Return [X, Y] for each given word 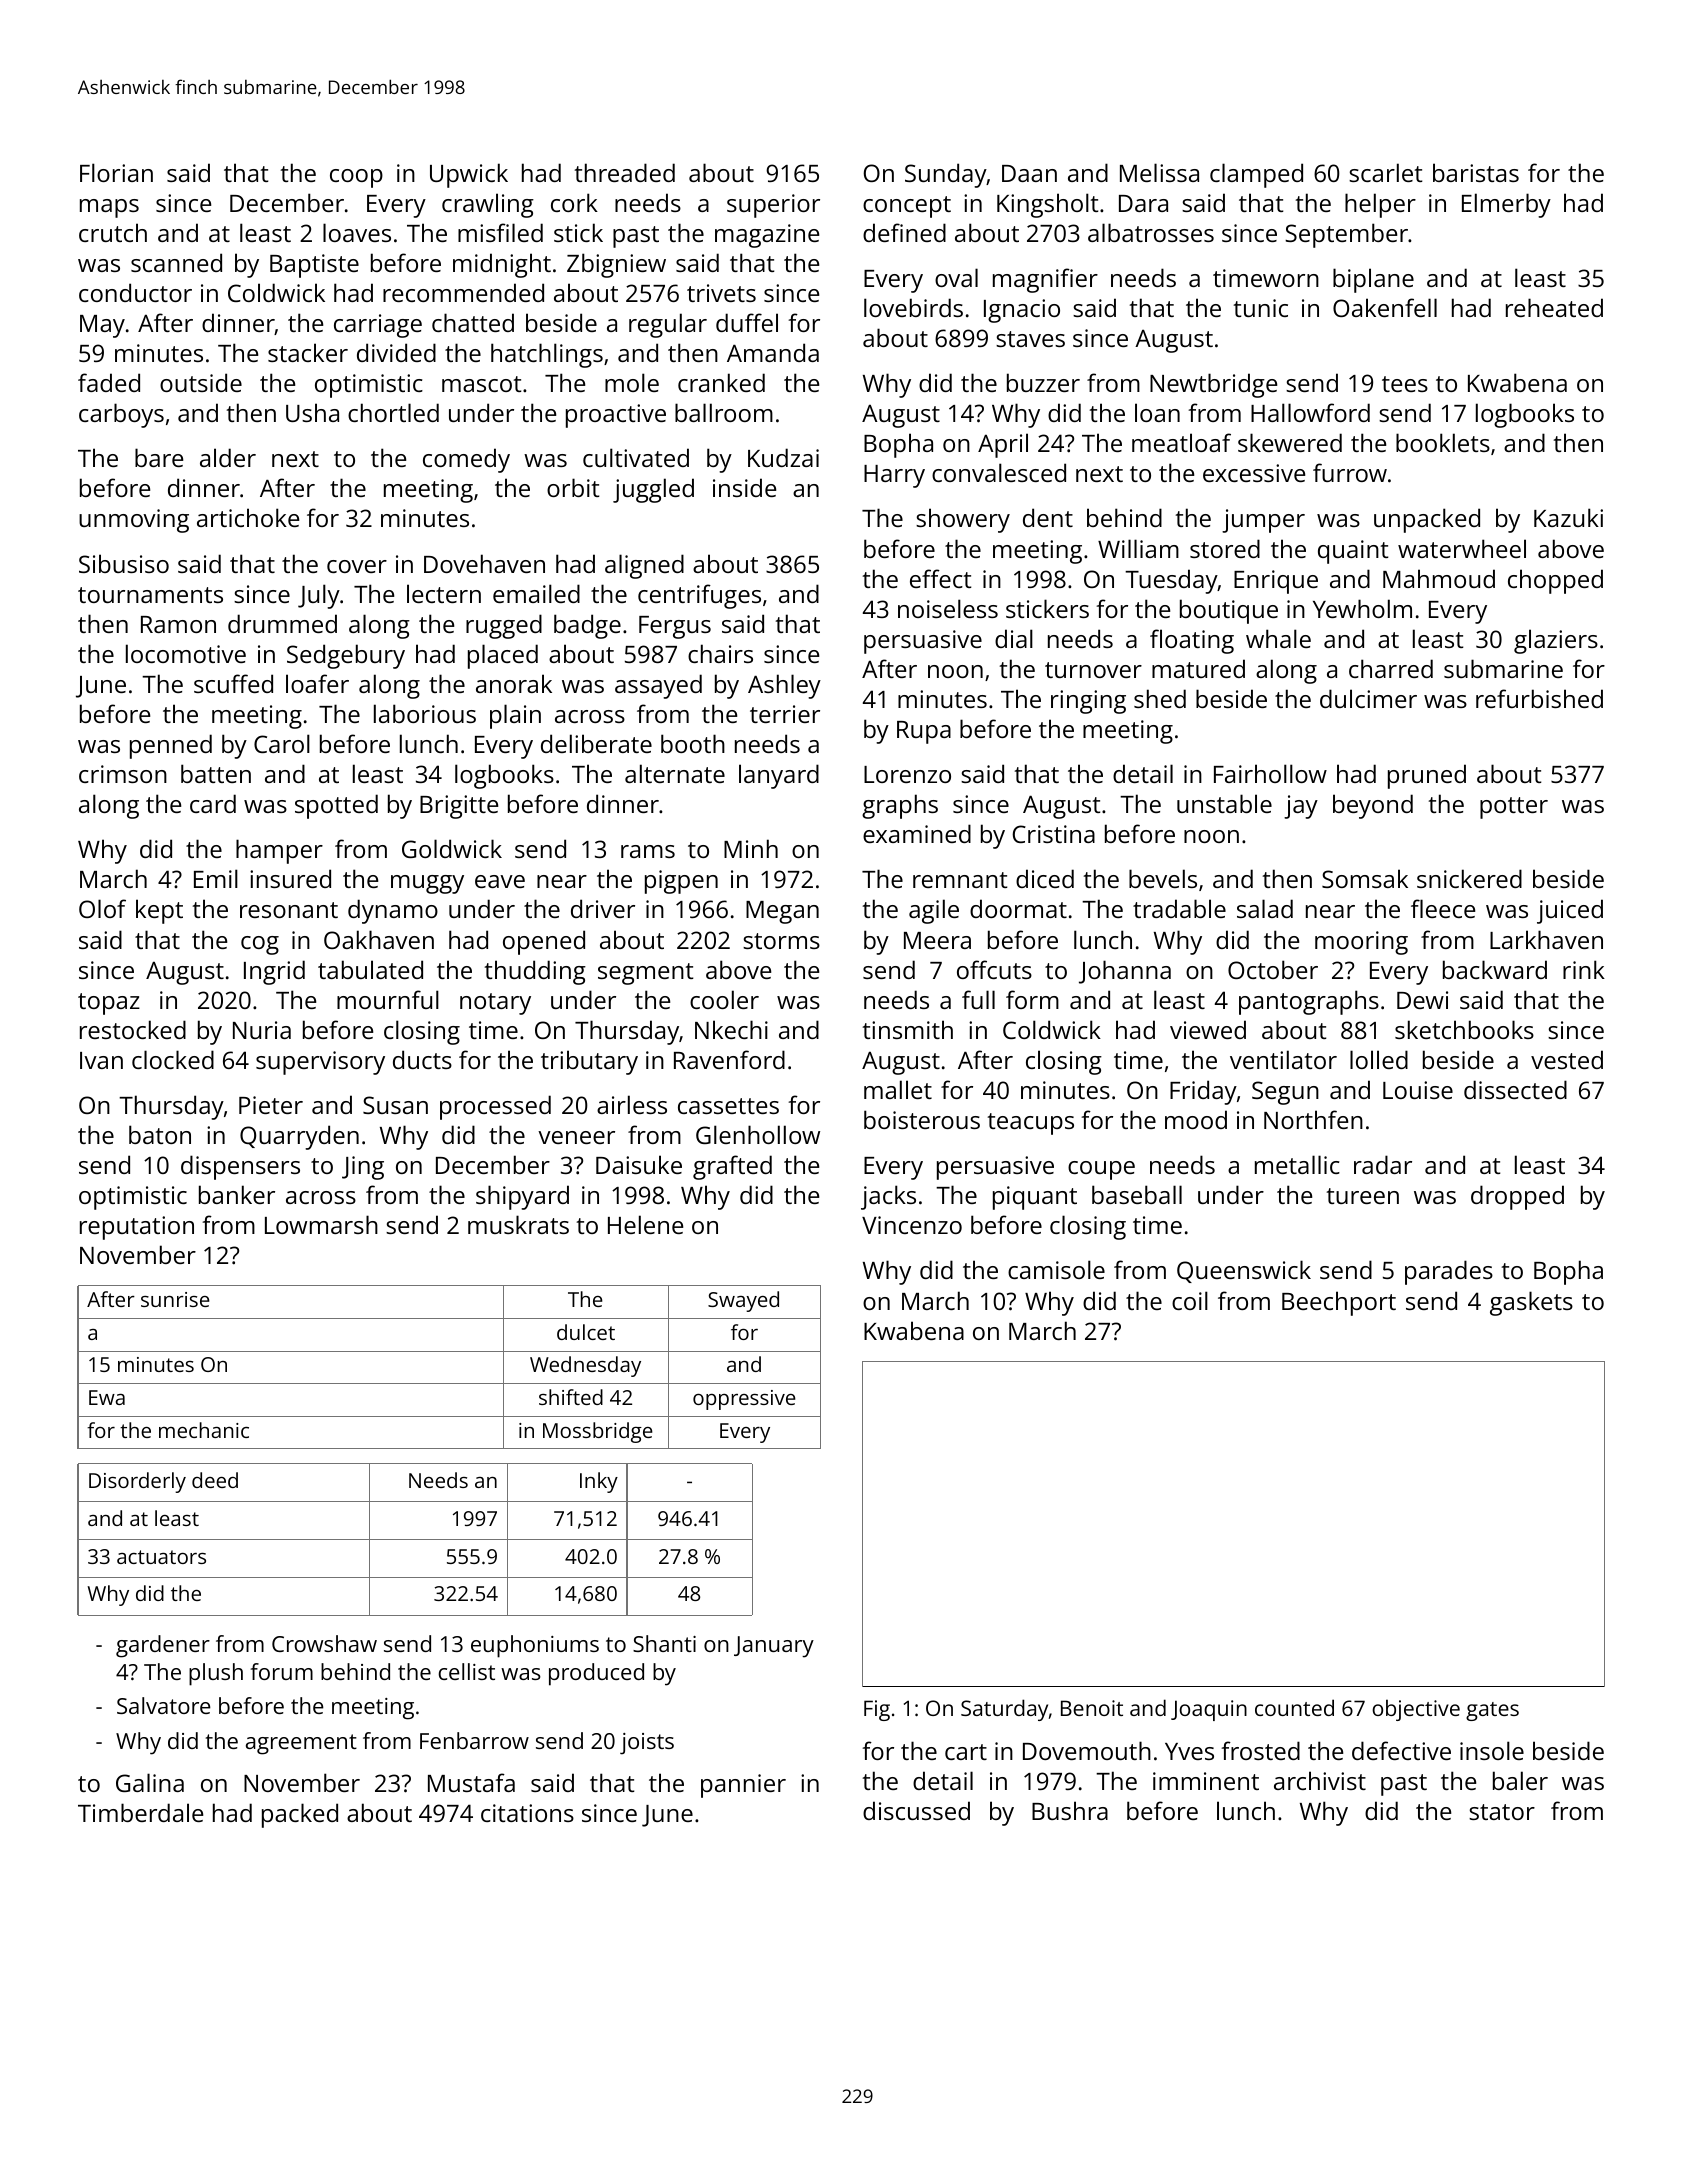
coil [1190, 1300]
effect [940, 578]
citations [527, 1813]
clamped [1256, 175]
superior [773, 206]
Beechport [1339, 1303]
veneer [576, 1137]
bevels [1163, 878]
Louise [1418, 1090]
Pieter [271, 1105]
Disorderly [137, 1482]
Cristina [1053, 834]
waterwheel [1462, 548]
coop [356, 178]
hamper [279, 851]
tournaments [150, 595]
